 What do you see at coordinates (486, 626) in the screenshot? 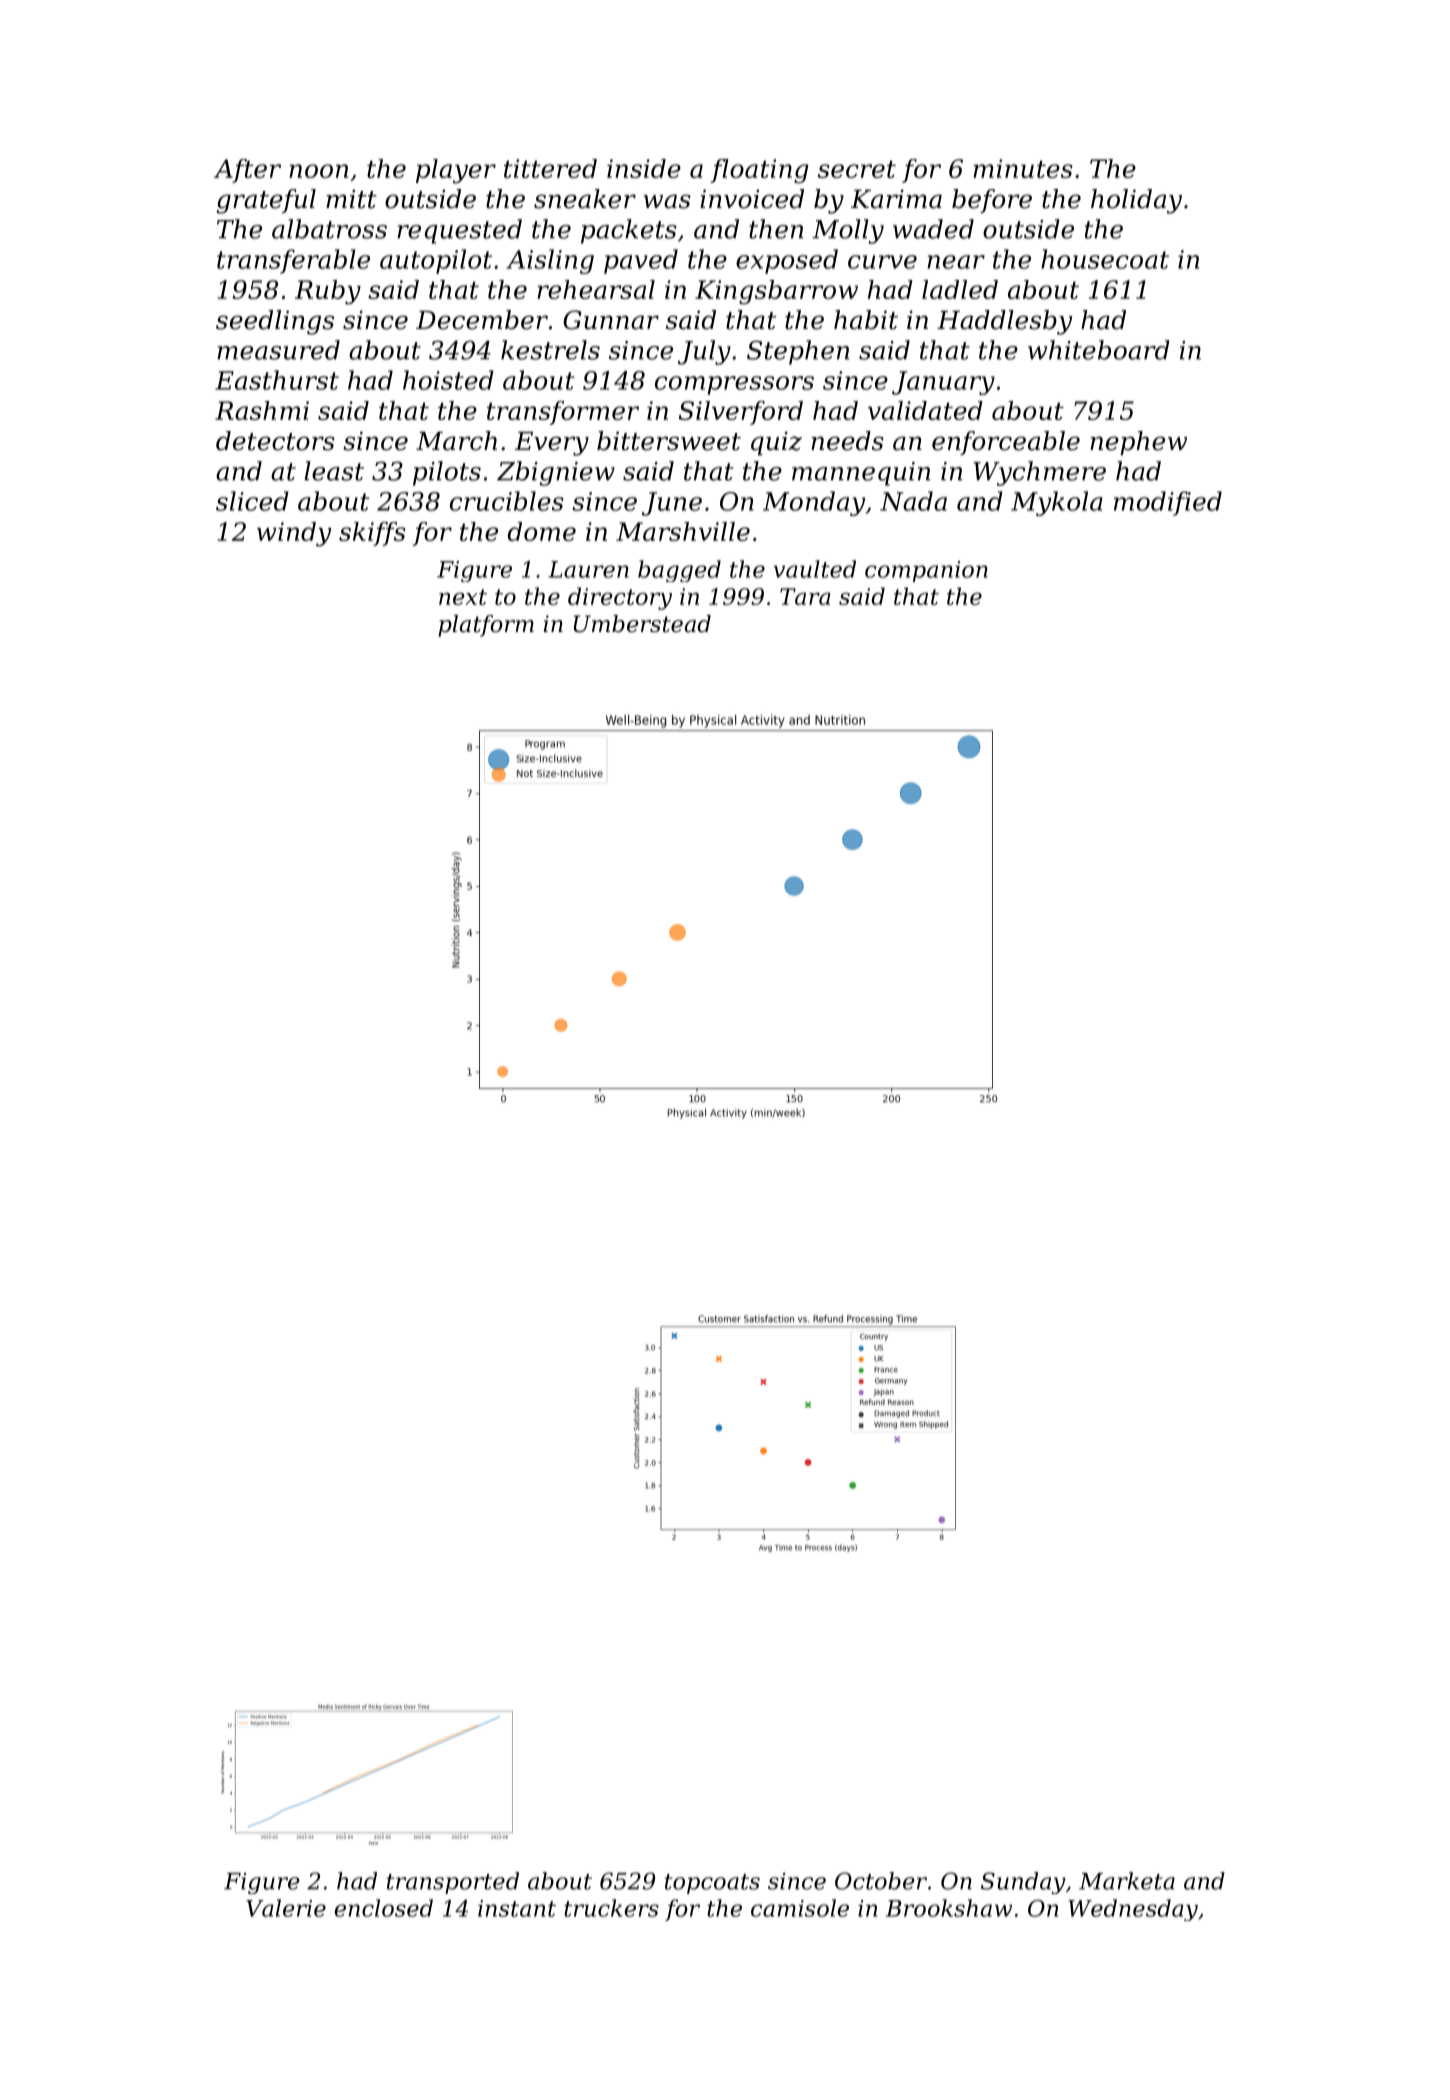
I see `platform` at bounding box center [486, 626].
